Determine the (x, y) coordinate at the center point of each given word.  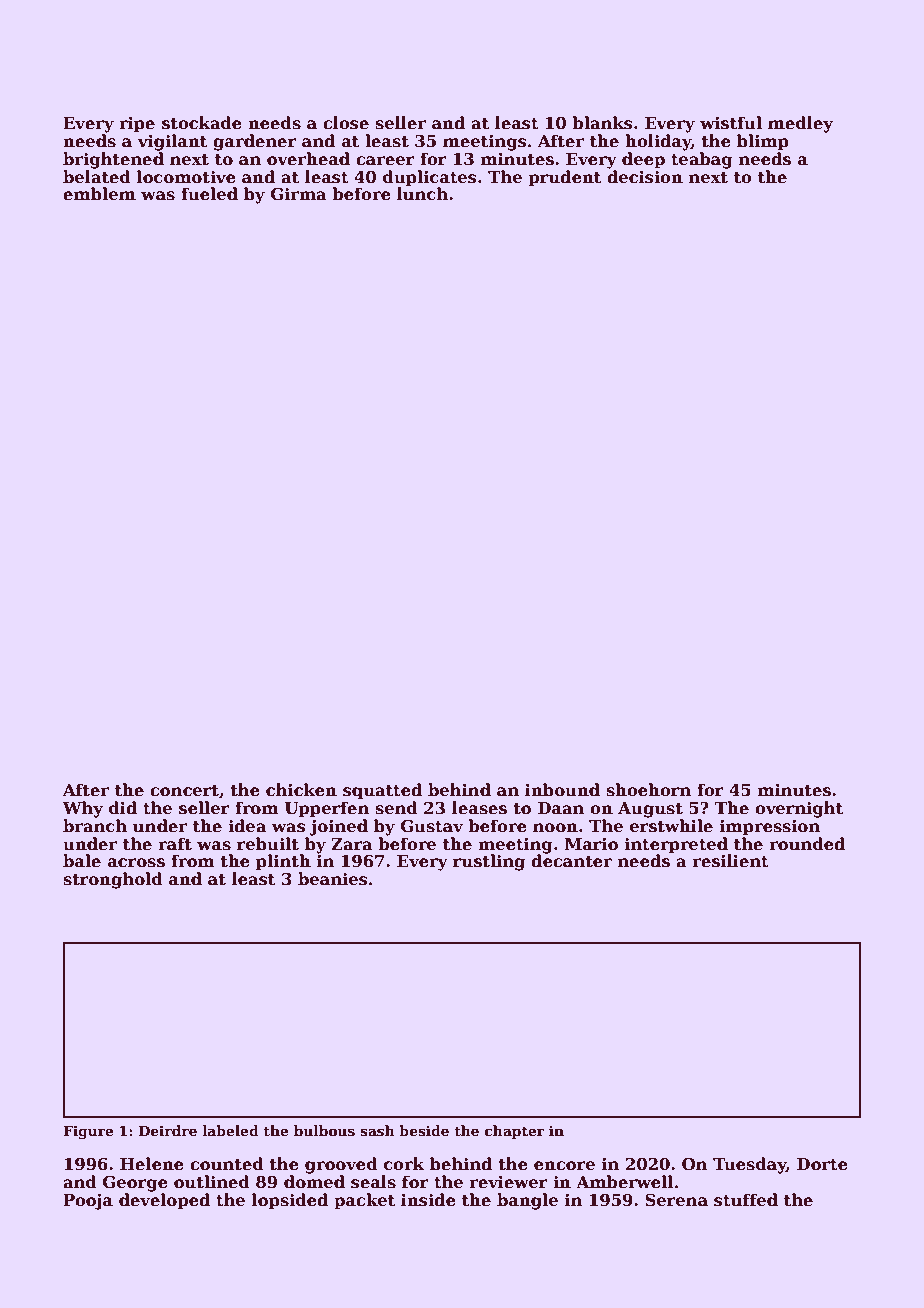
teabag (702, 160)
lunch (422, 194)
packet (364, 1201)
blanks (602, 123)
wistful (731, 123)
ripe (137, 125)
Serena (676, 1200)
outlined (212, 1182)
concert (184, 791)
